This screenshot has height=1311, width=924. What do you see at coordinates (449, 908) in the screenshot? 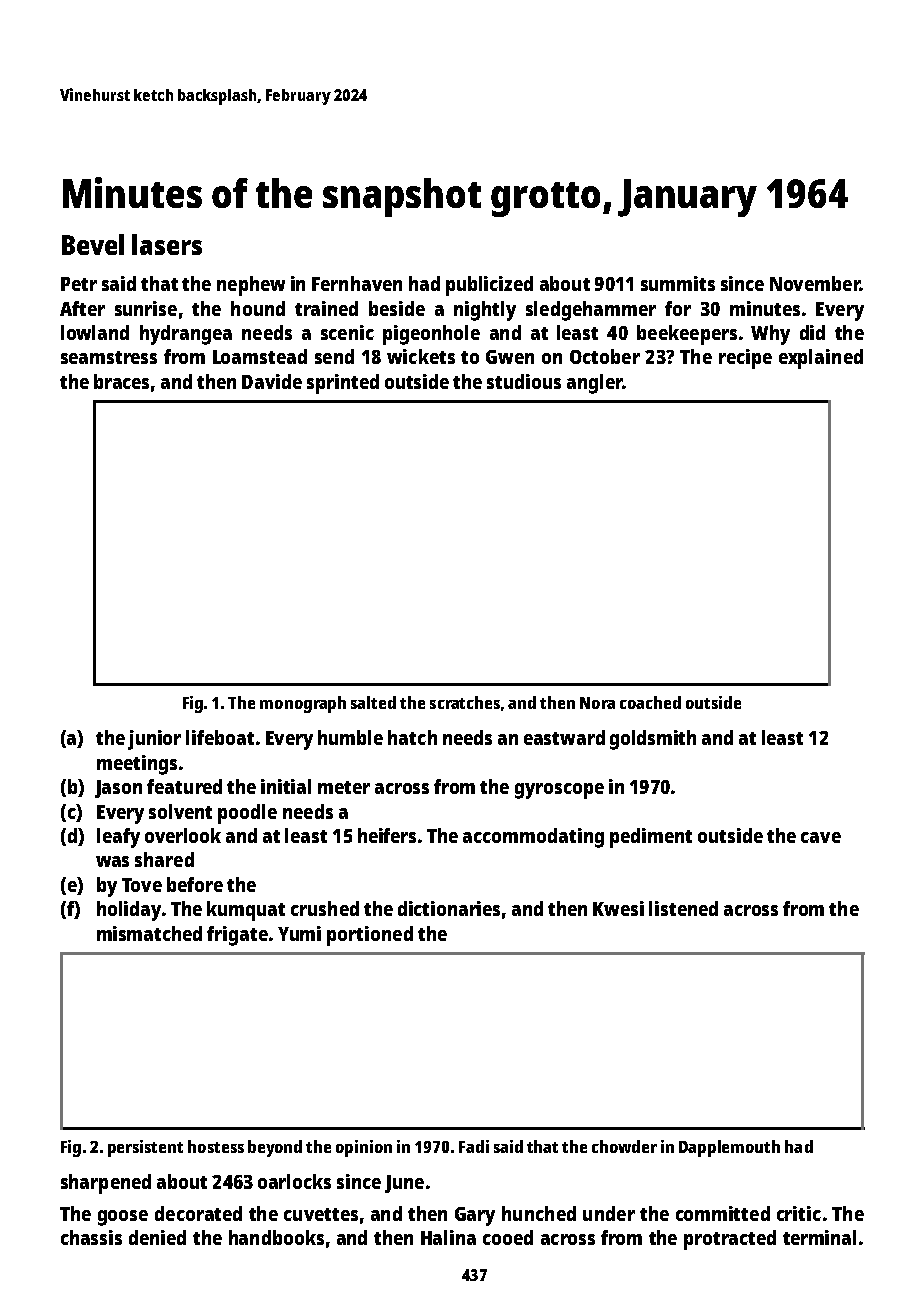
I see `dictionaries` at bounding box center [449, 908].
